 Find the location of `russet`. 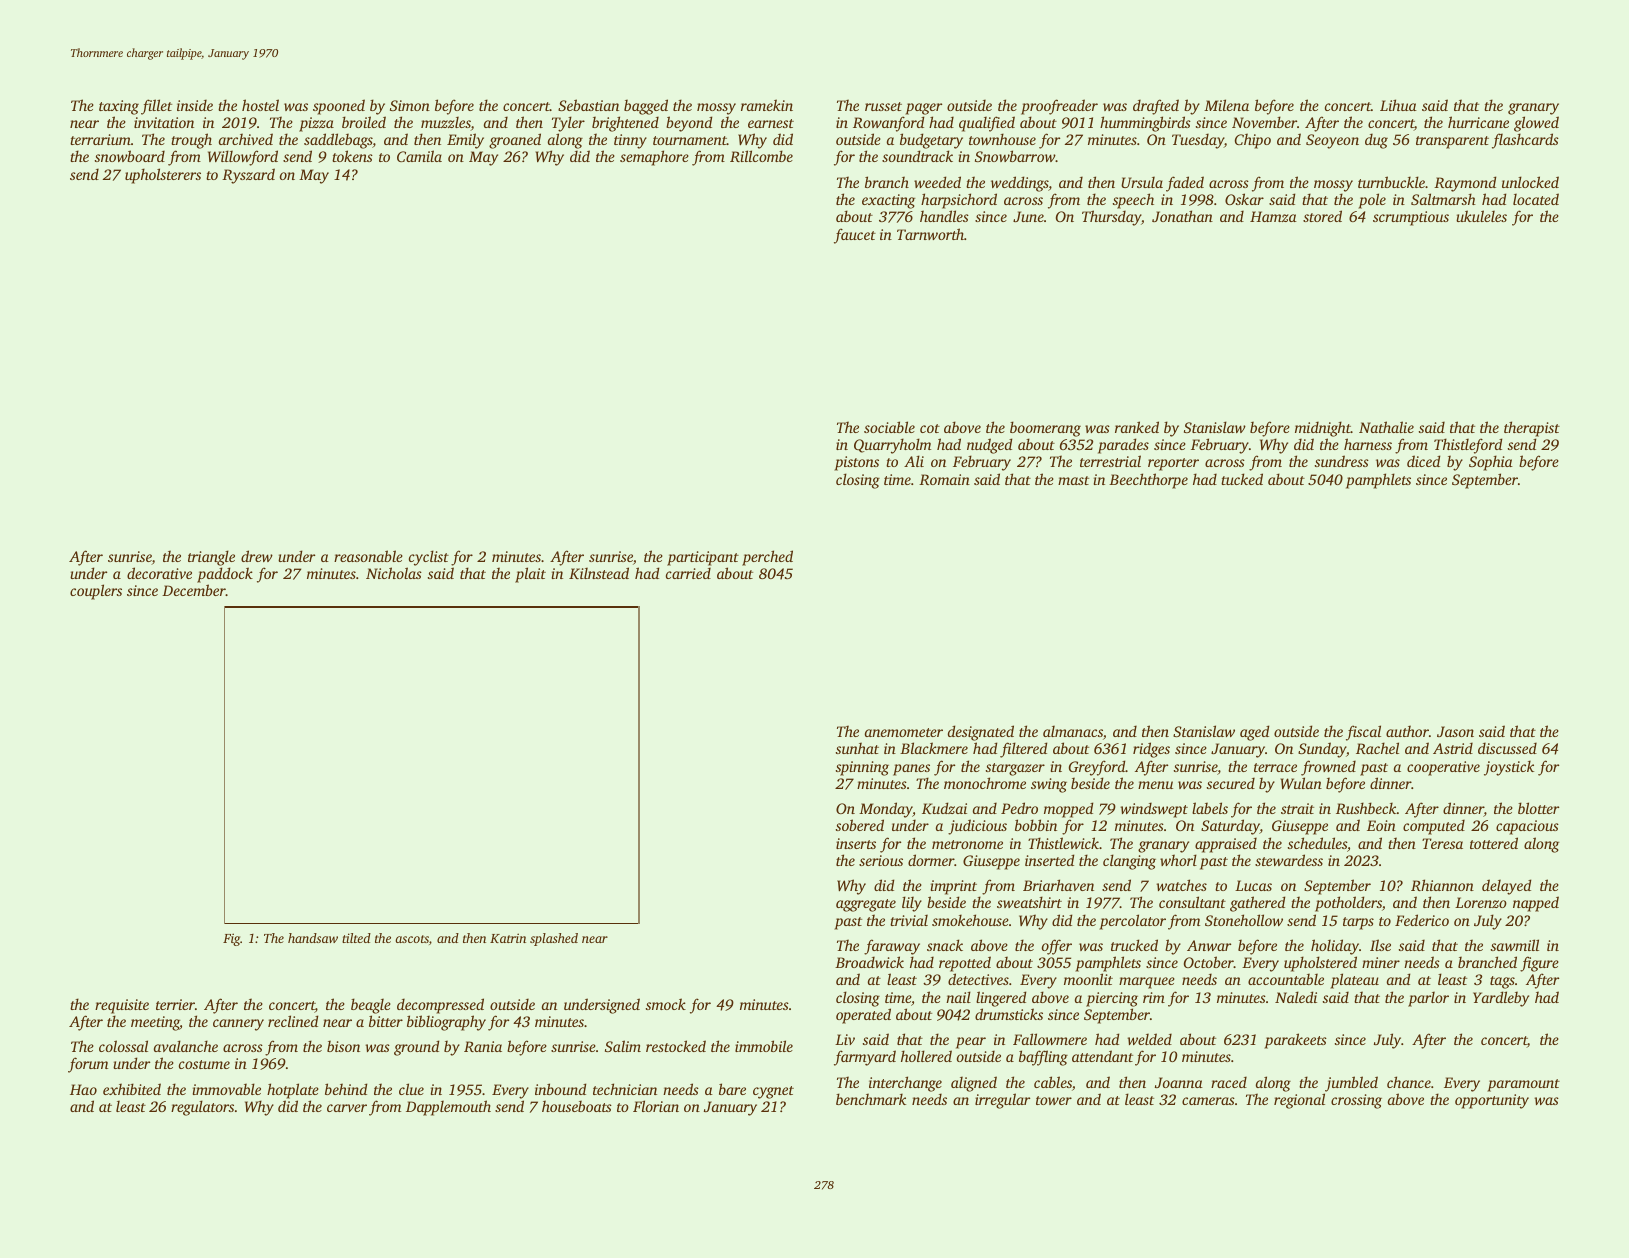

russet is located at coordinates (883, 106).
